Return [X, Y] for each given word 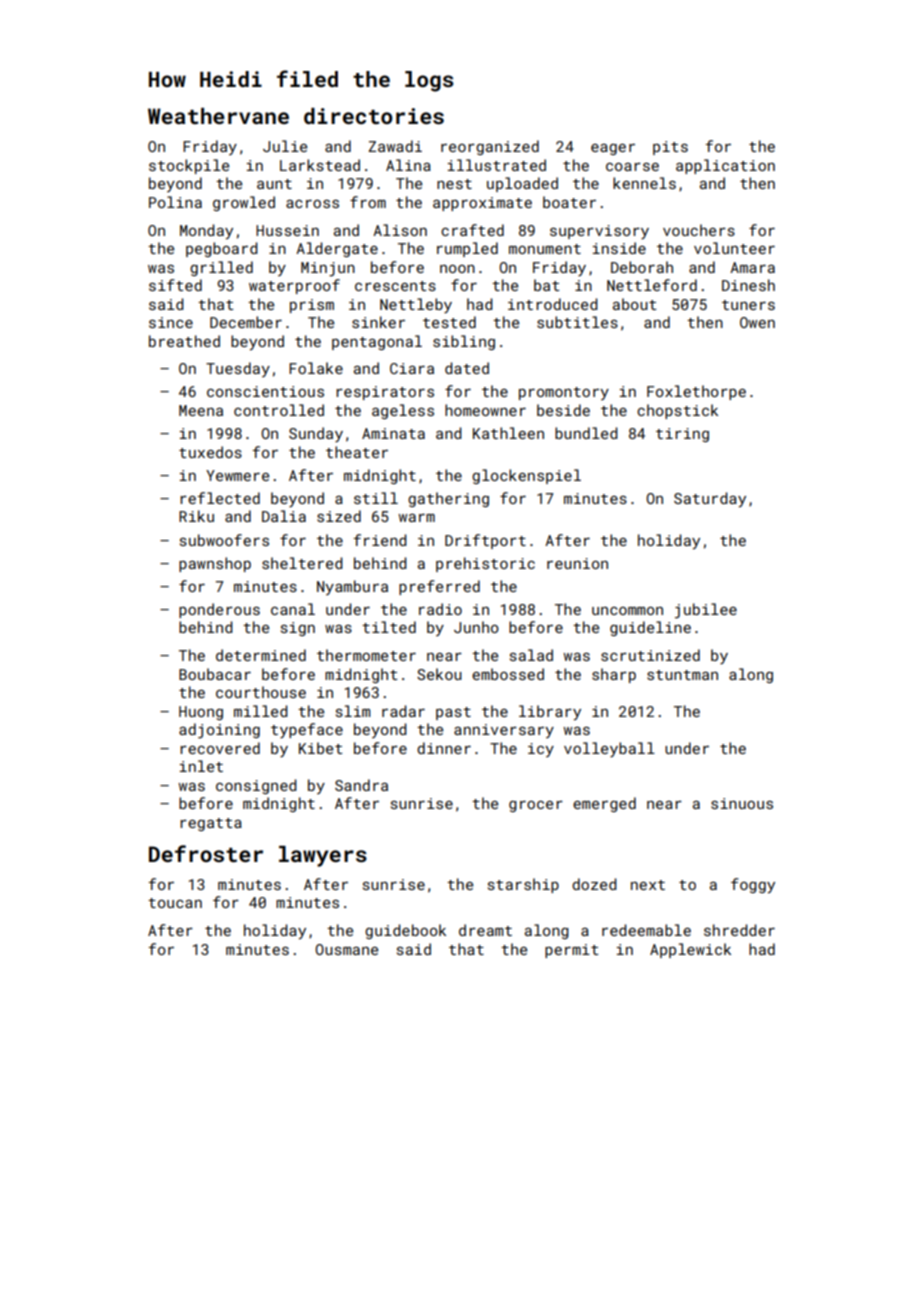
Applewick [690, 950]
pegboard [222, 249]
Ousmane [346, 949]
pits [670, 148]
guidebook [405, 931]
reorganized [490, 147]
